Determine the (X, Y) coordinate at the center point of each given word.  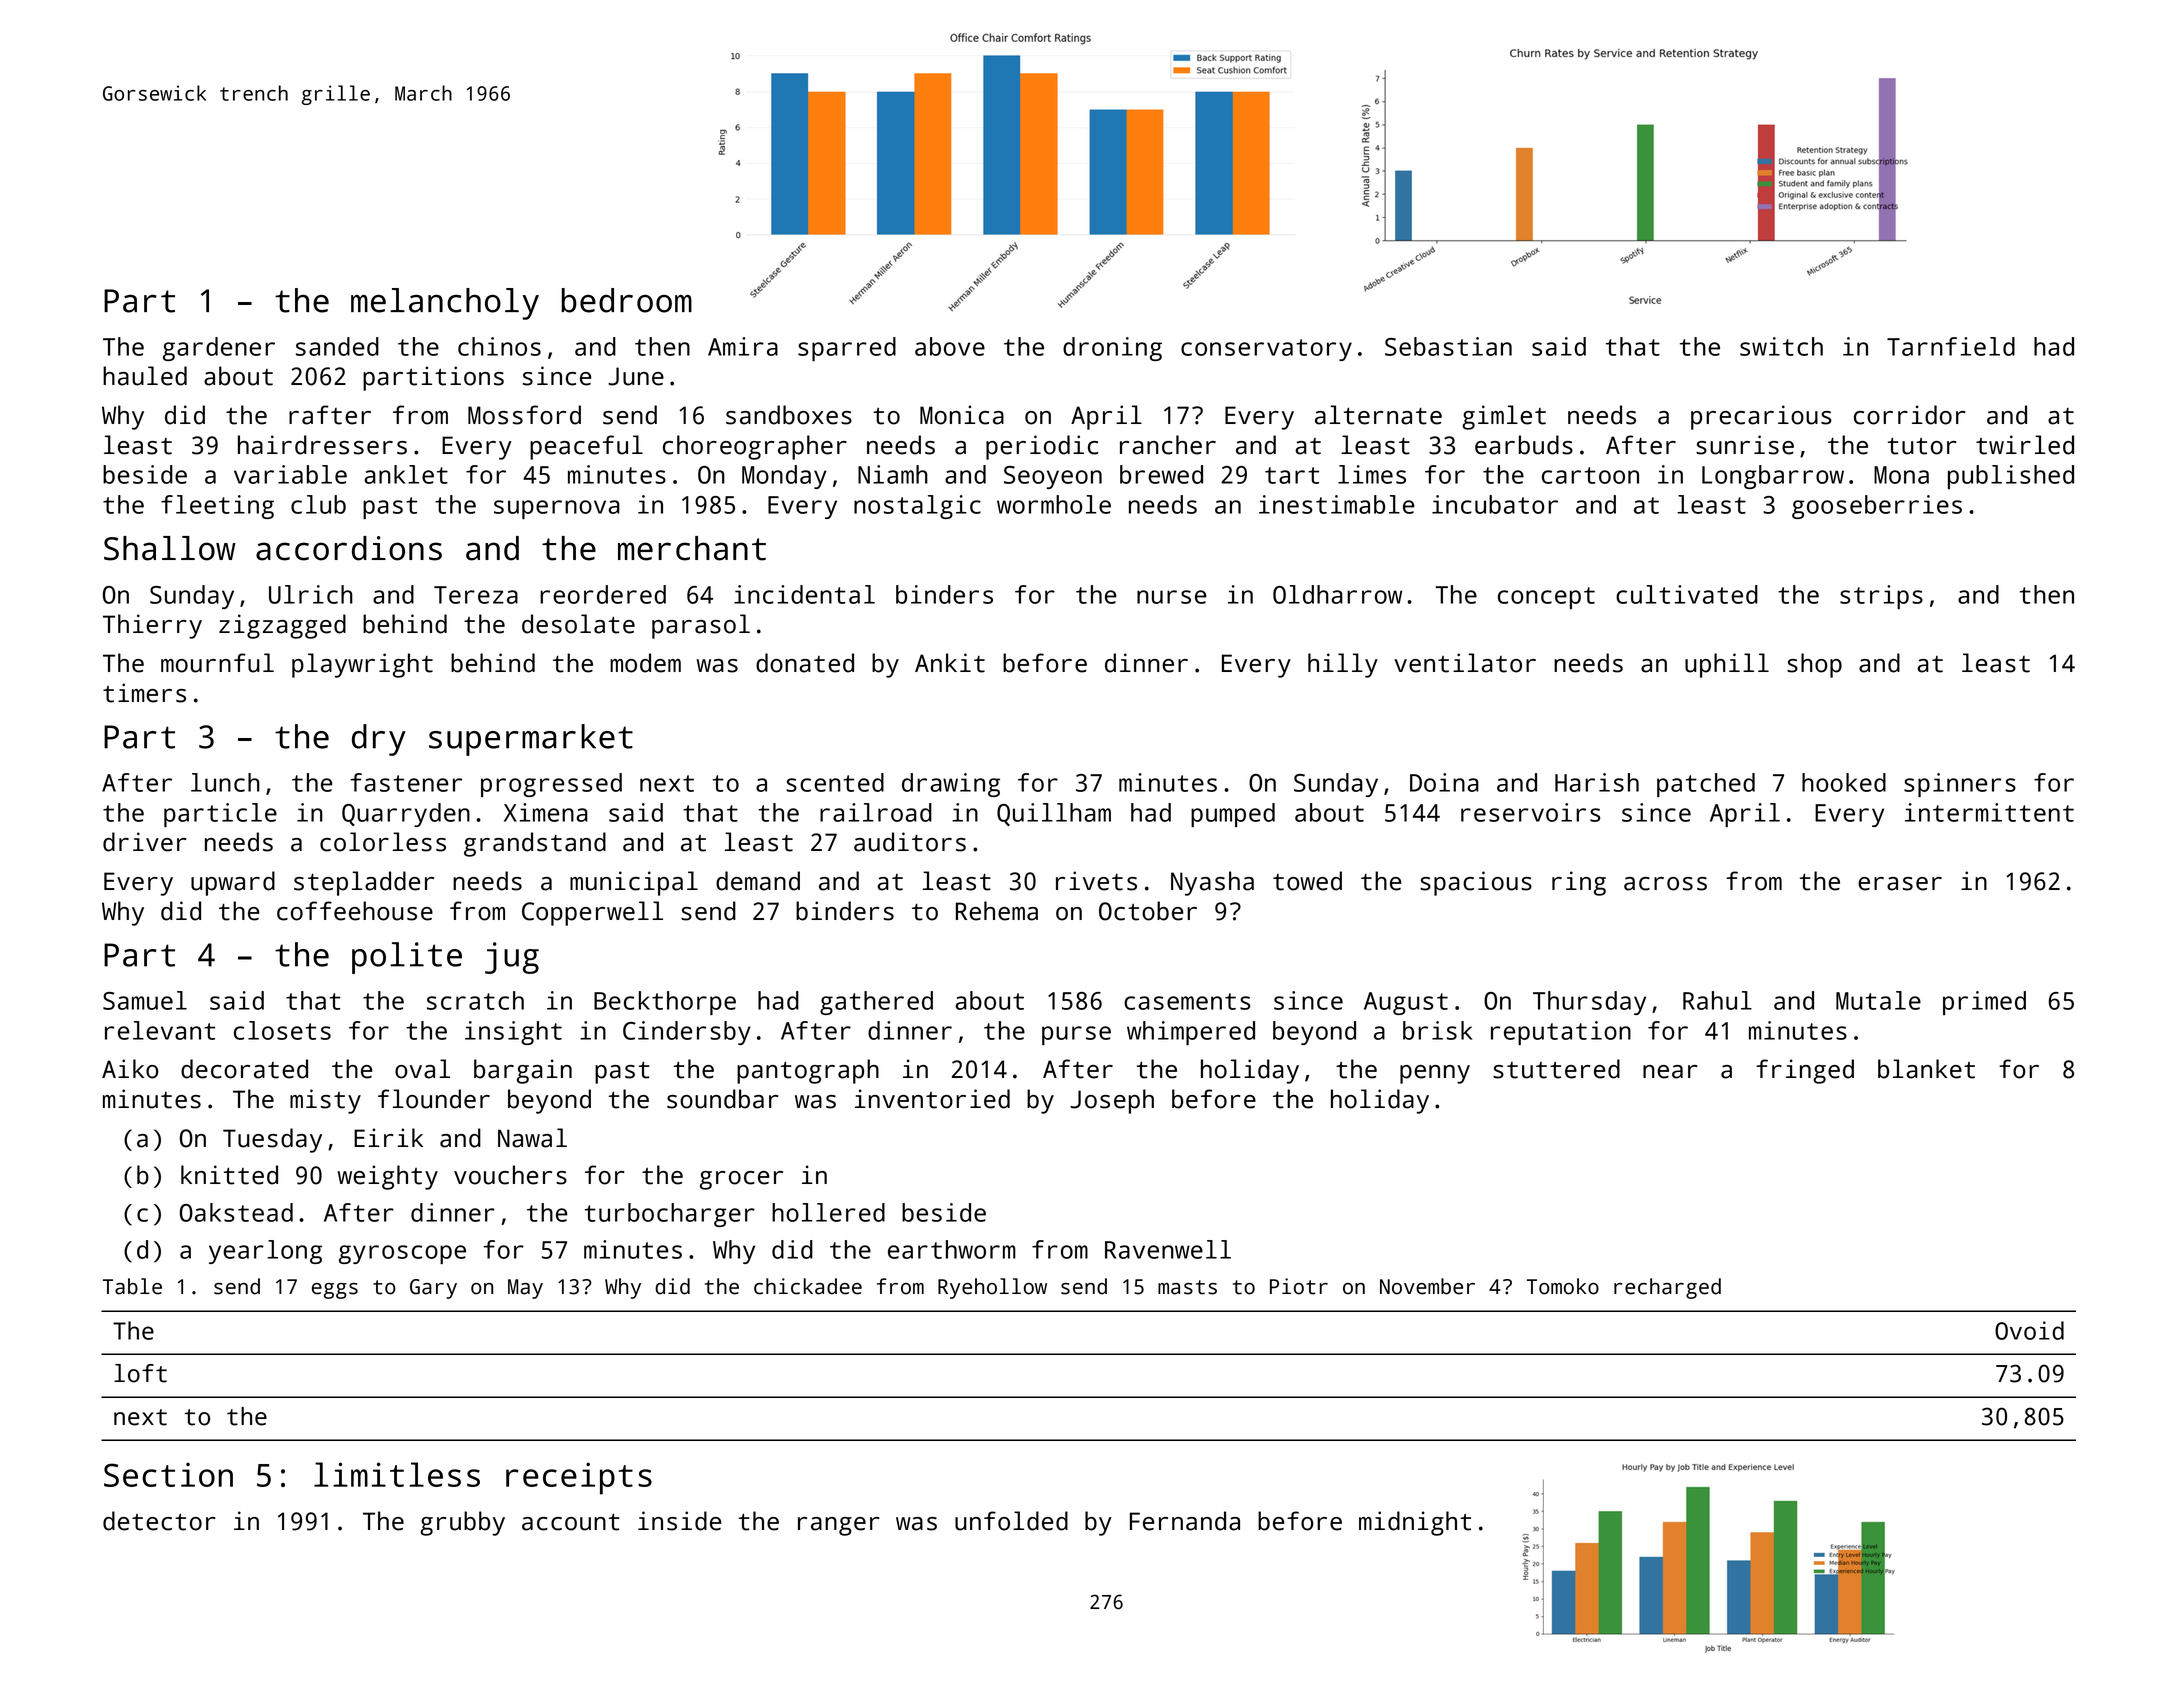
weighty (388, 1177)
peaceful (586, 447)
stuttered (1556, 1069)
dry (379, 740)
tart (1292, 475)
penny (1435, 1074)
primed (1984, 1003)
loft (140, 1373)
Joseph (1112, 1101)
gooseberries (1877, 507)
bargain (523, 1071)
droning (1112, 349)
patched (1706, 785)
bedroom (627, 300)
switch (1781, 346)
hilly (1343, 665)
